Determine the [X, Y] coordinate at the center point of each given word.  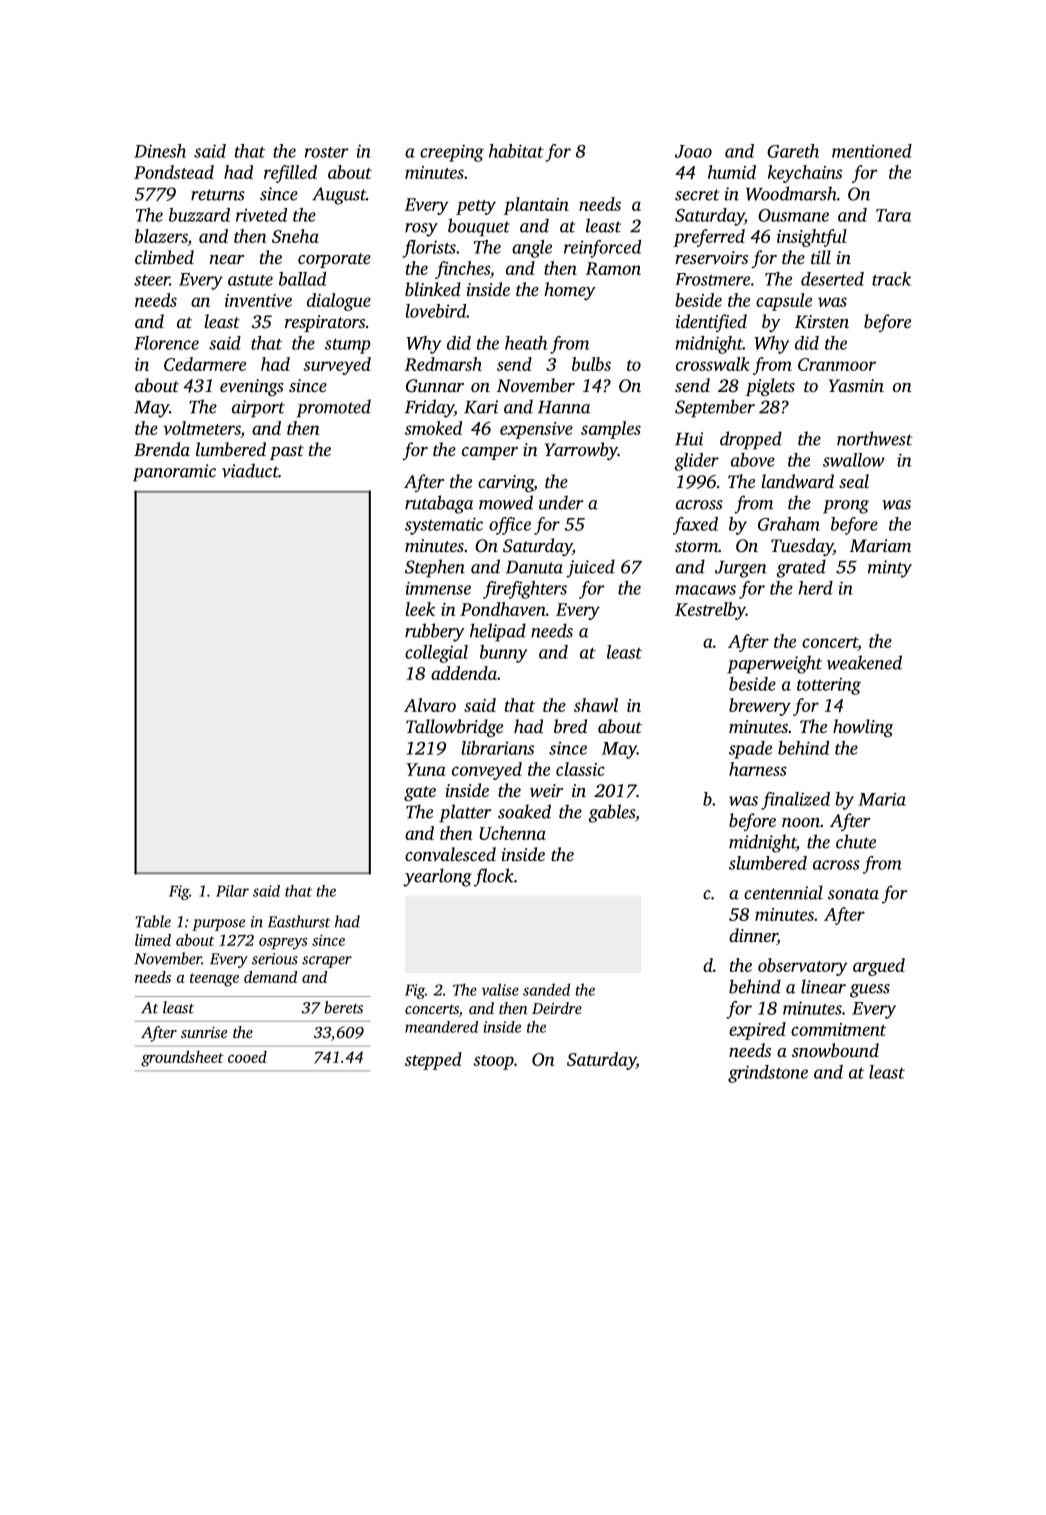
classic [580, 769]
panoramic [174, 473]
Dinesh [160, 151]
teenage [214, 980]
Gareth [793, 151]
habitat [516, 151]
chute [856, 841]
